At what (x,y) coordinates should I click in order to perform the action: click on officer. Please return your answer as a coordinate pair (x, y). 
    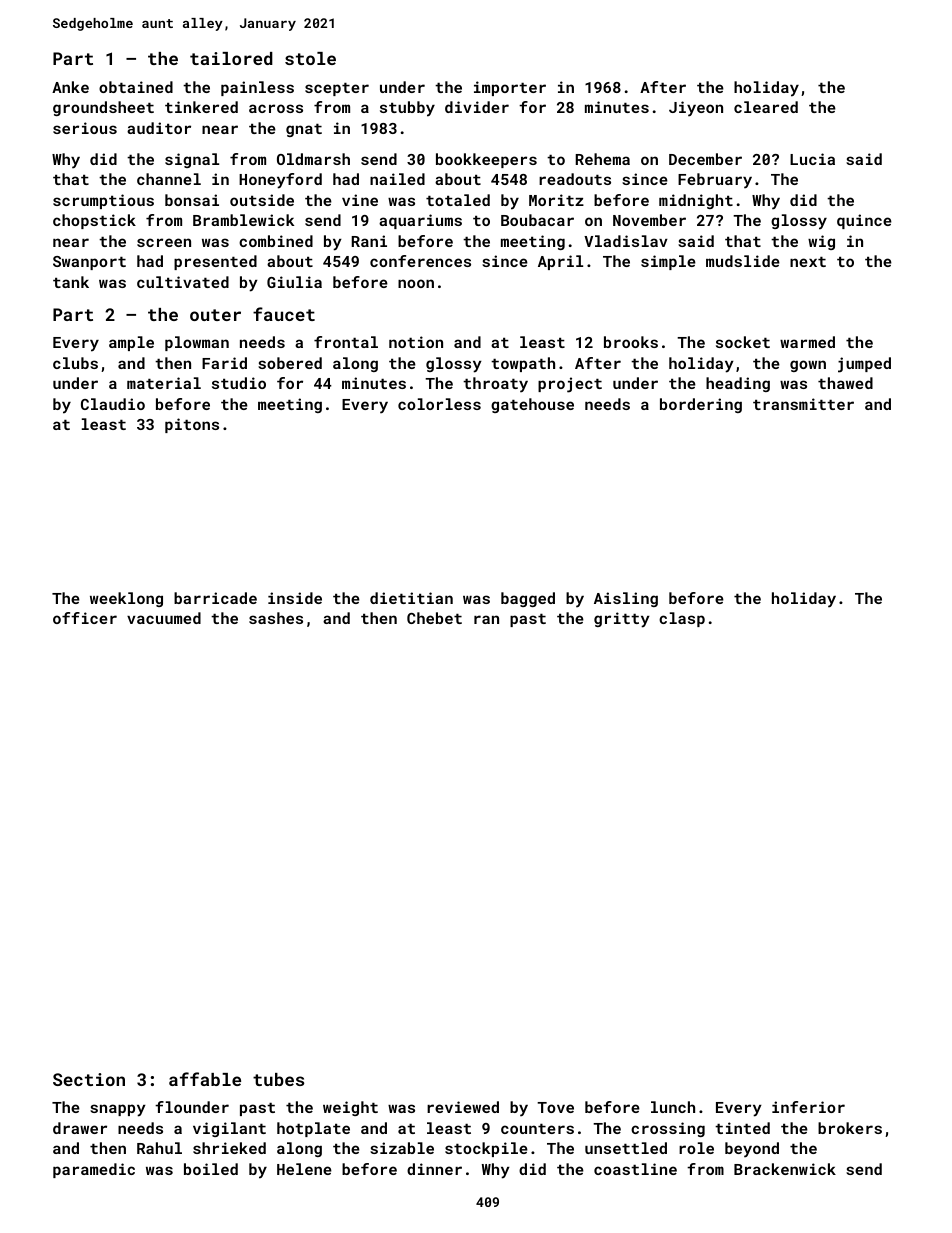
    Looking at the image, I should click on (85, 618).
